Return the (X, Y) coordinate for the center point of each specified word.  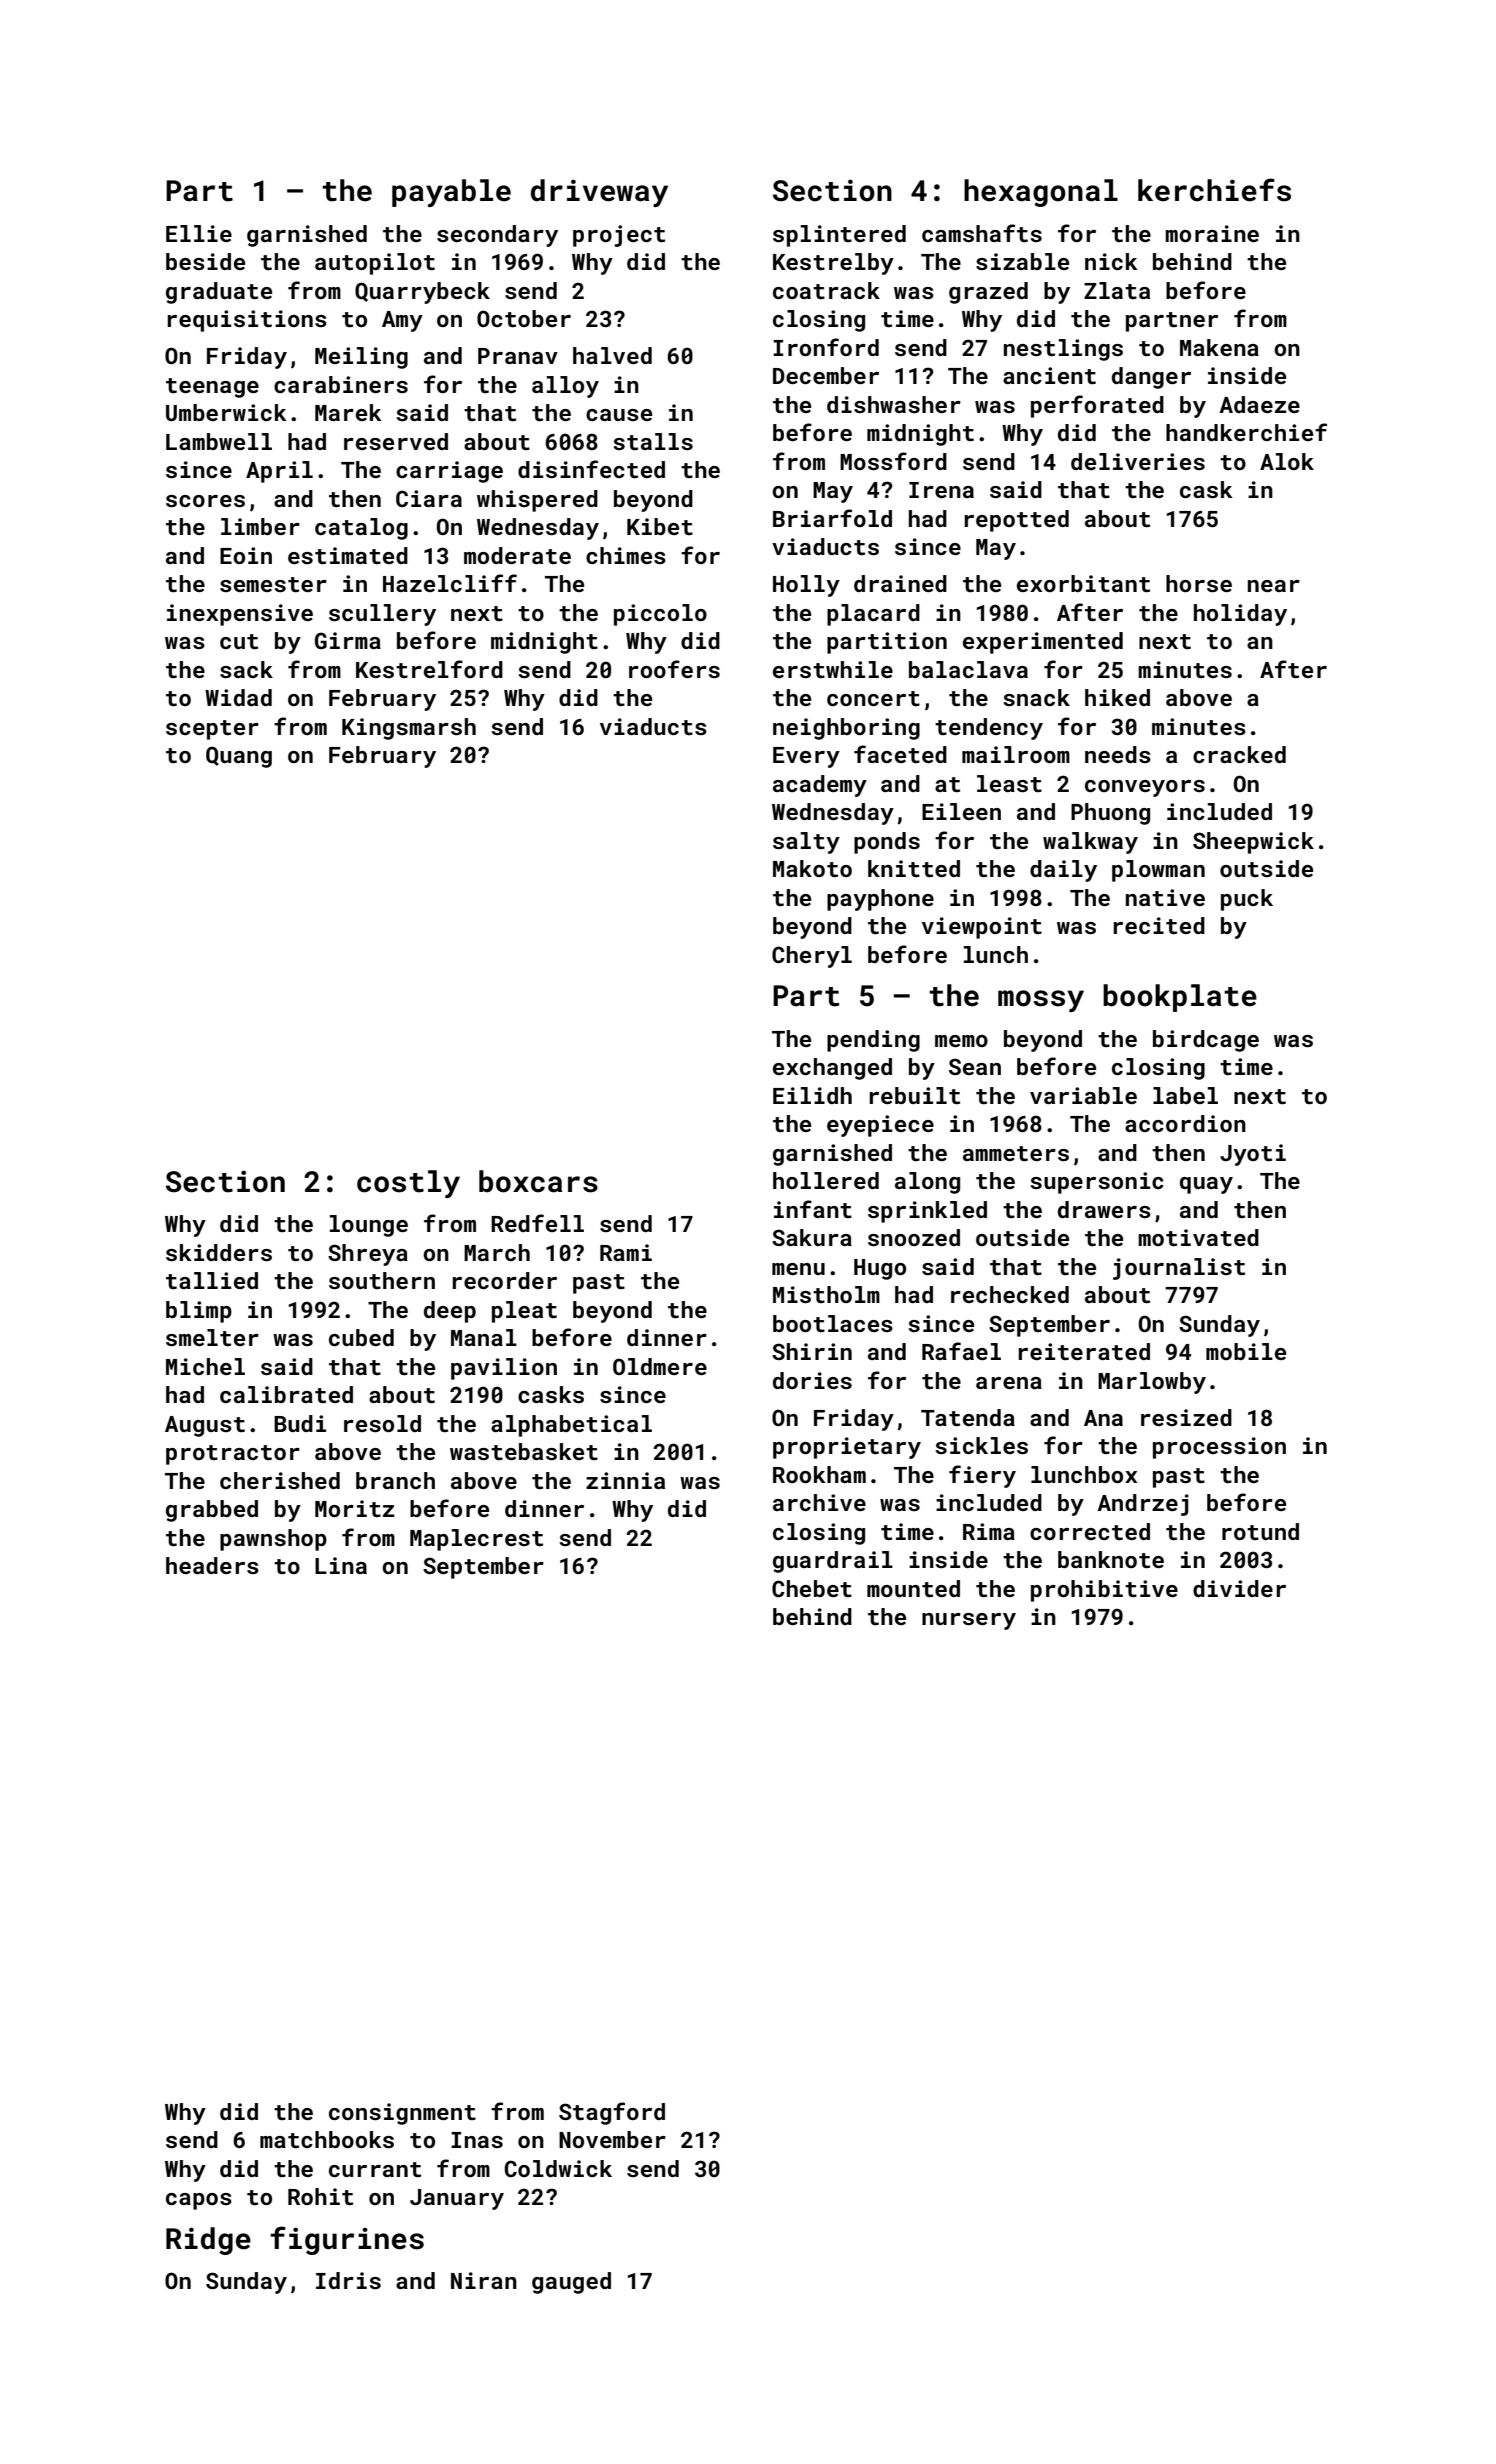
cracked (1239, 754)
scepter (212, 730)
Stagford (612, 2113)
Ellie (199, 233)
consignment (402, 2114)
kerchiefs (1214, 190)
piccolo (660, 615)
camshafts (982, 233)
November (612, 2139)
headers (212, 1565)
